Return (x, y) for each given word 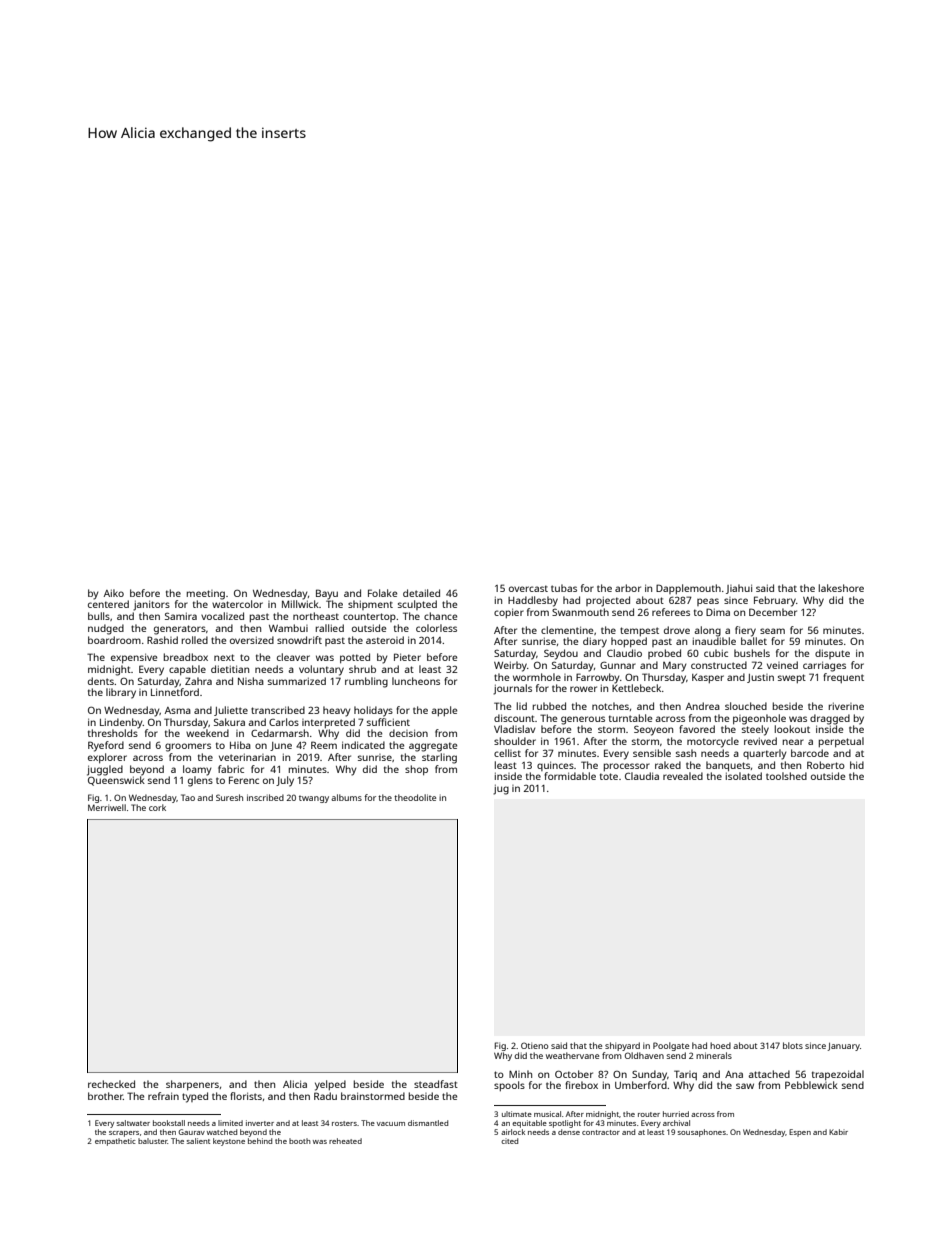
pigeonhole (759, 719)
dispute (832, 654)
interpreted (328, 723)
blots (793, 1045)
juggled (105, 770)
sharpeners (192, 1085)
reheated (345, 1141)
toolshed (786, 776)
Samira (181, 616)
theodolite (415, 797)
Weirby (510, 666)
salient (198, 1141)
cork (157, 807)
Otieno (535, 1045)
